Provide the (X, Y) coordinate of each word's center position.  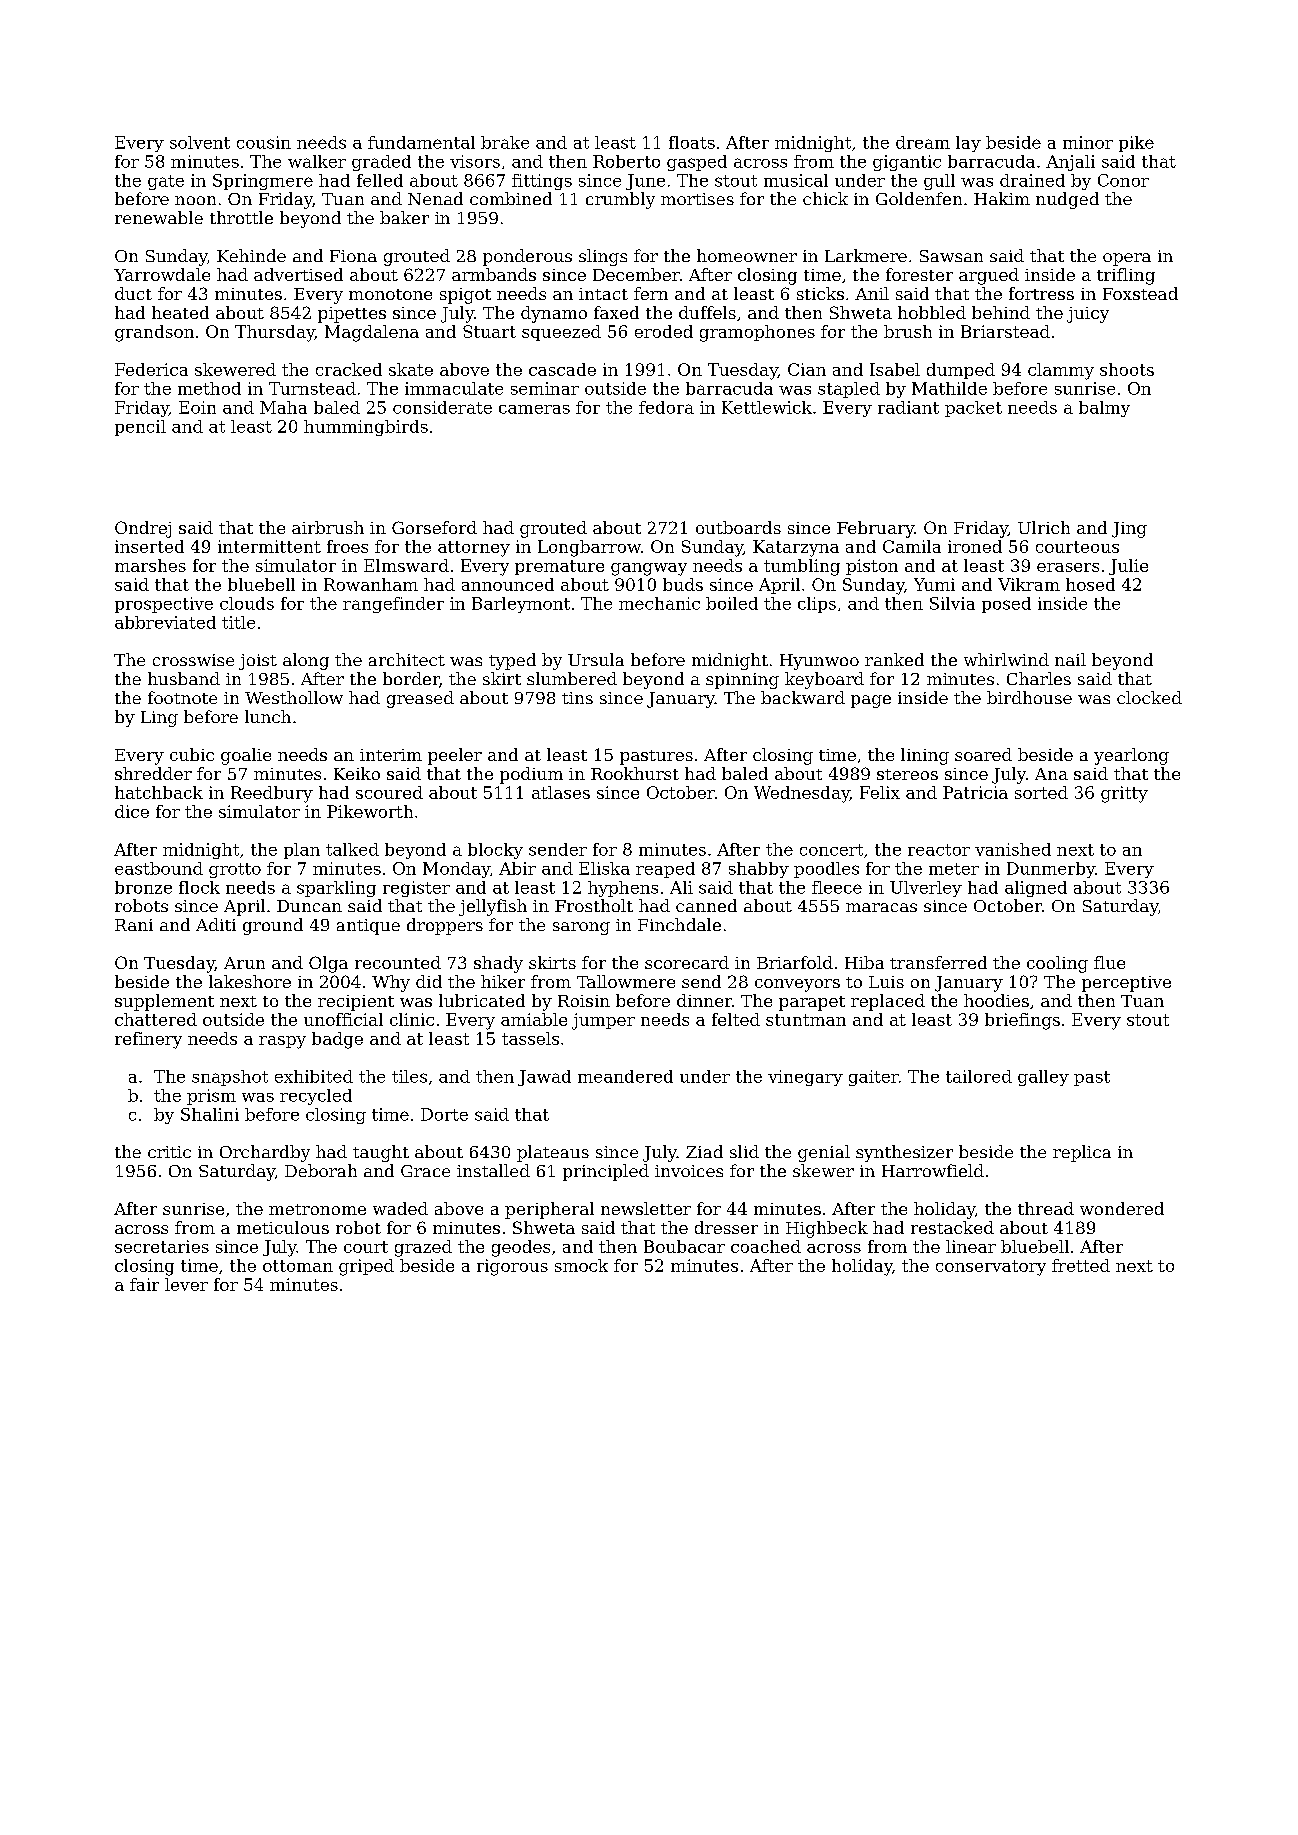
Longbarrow (589, 548)
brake (505, 142)
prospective (164, 605)
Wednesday (802, 794)
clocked (1149, 697)
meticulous (283, 1227)
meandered (625, 1076)
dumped (961, 371)
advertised (298, 274)
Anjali (1070, 163)
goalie (246, 756)
